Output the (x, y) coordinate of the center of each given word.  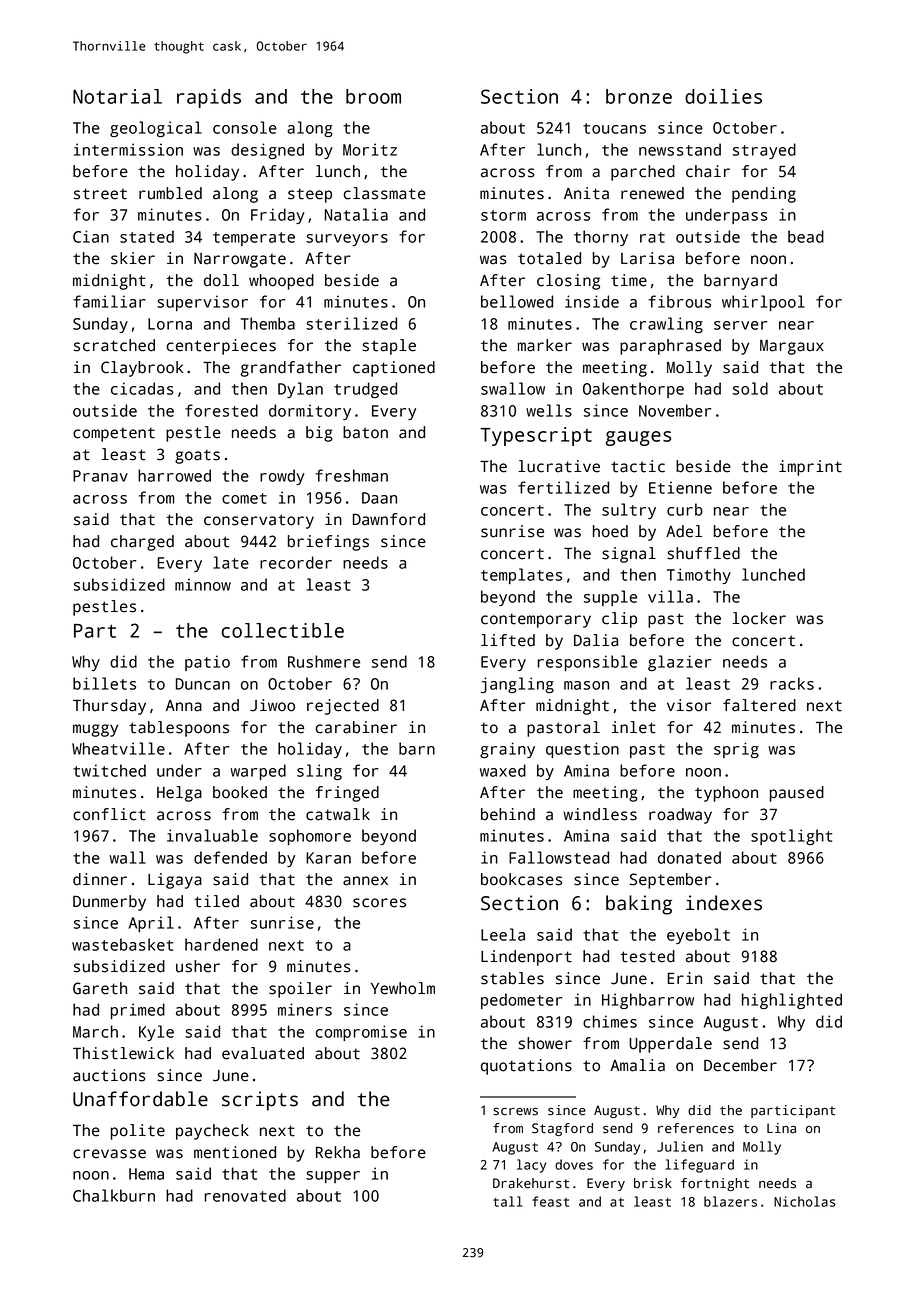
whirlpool (763, 303)
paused (797, 794)
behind (508, 814)
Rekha (338, 1152)
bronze (639, 96)
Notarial (117, 96)
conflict (109, 814)
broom (373, 96)
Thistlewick (123, 1053)
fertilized (563, 487)
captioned (394, 369)
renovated (245, 1195)
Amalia (637, 1065)
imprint (810, 468)
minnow (203, 584)
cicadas (142, 388)
